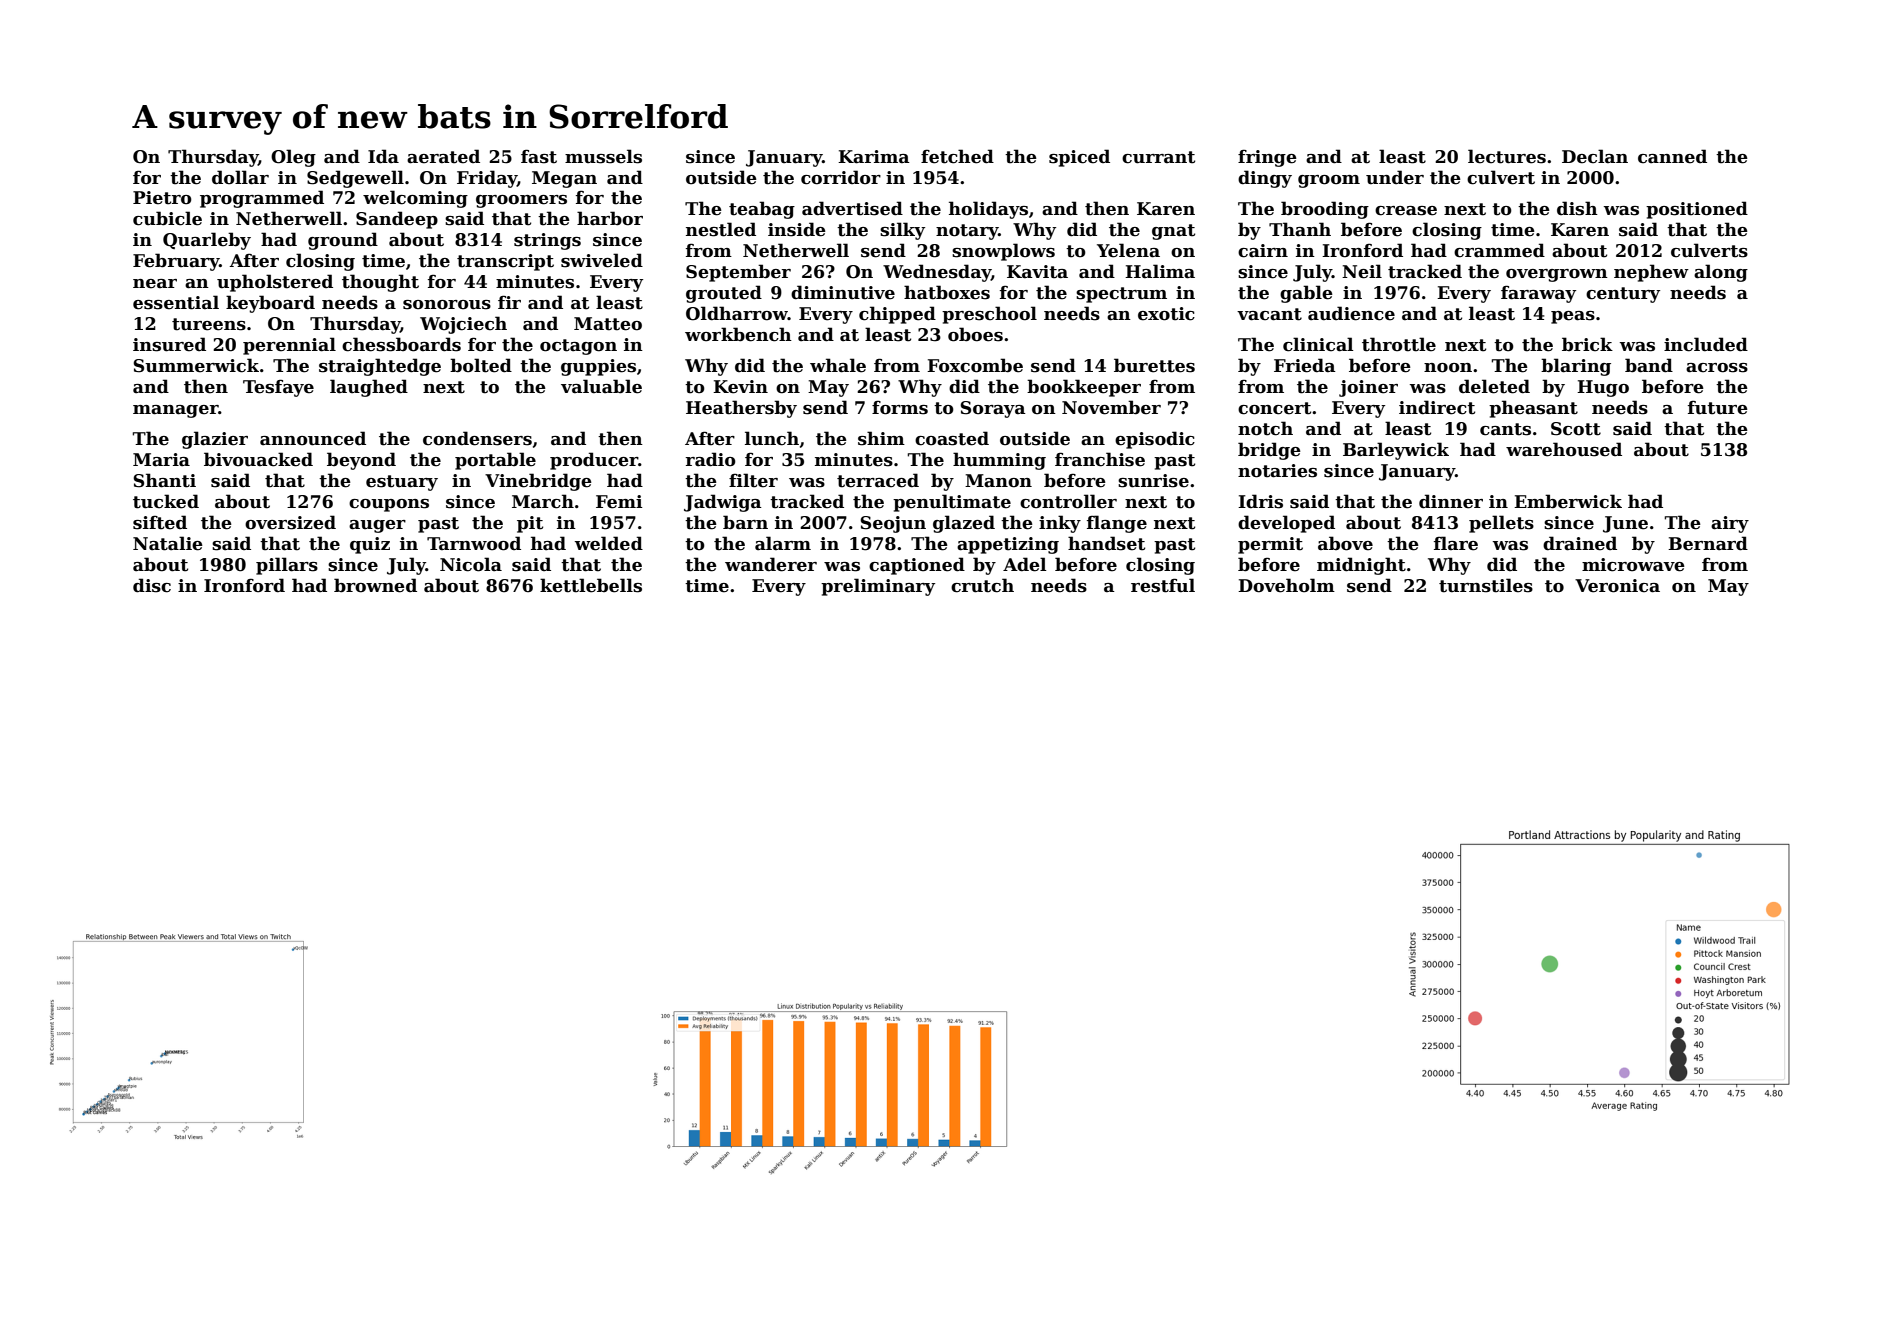 The height and width of the page is (1330, 1881). Describe the element at coordinates (152, 585) in the page. I see `disc` at that location.
